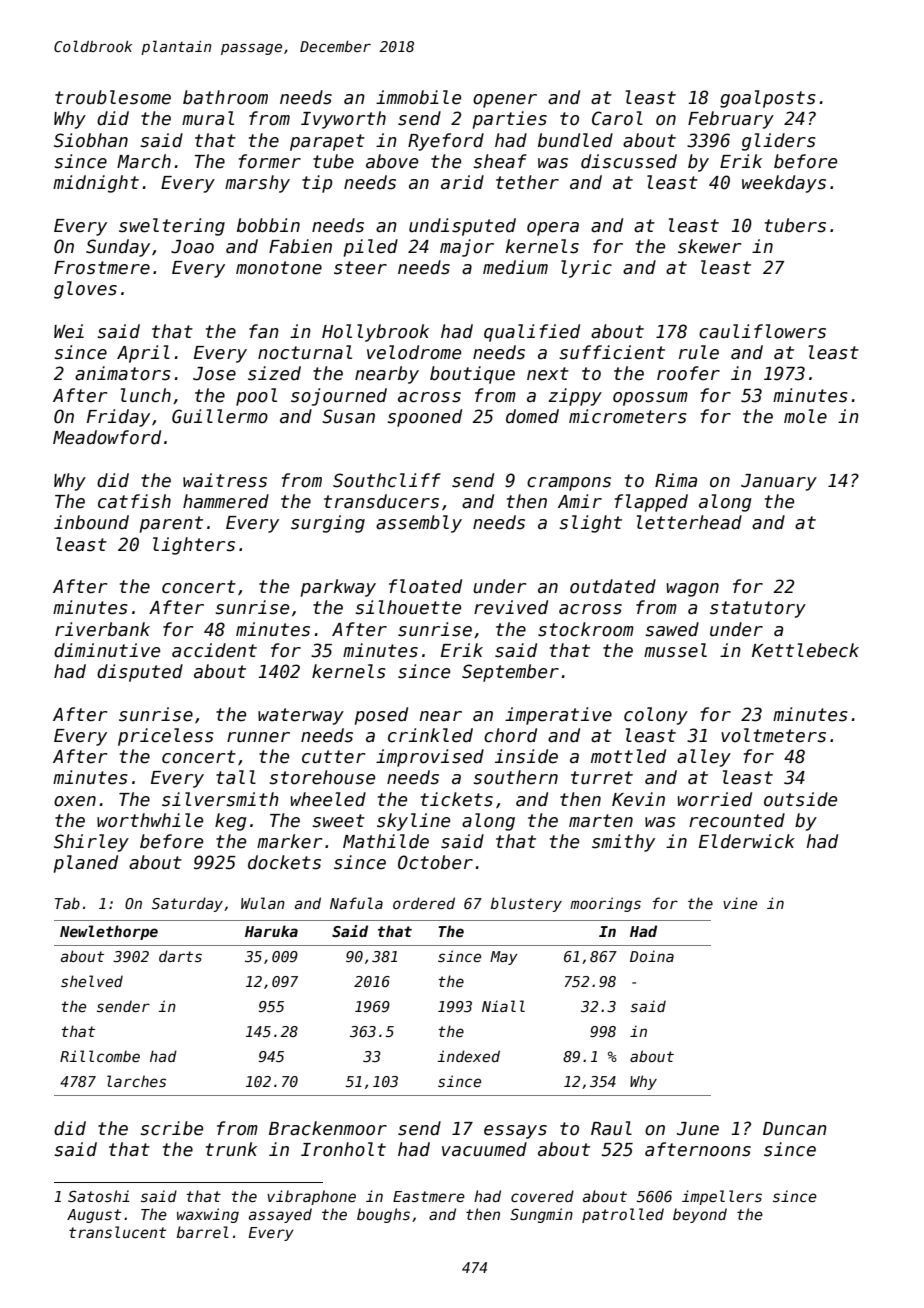 Image resolution: width=924 pixels, height=1308 pixels. What do you see at coordinates (356, 903) in the screenshot?
I see `Nafula` at bounding box center [356, 903].
